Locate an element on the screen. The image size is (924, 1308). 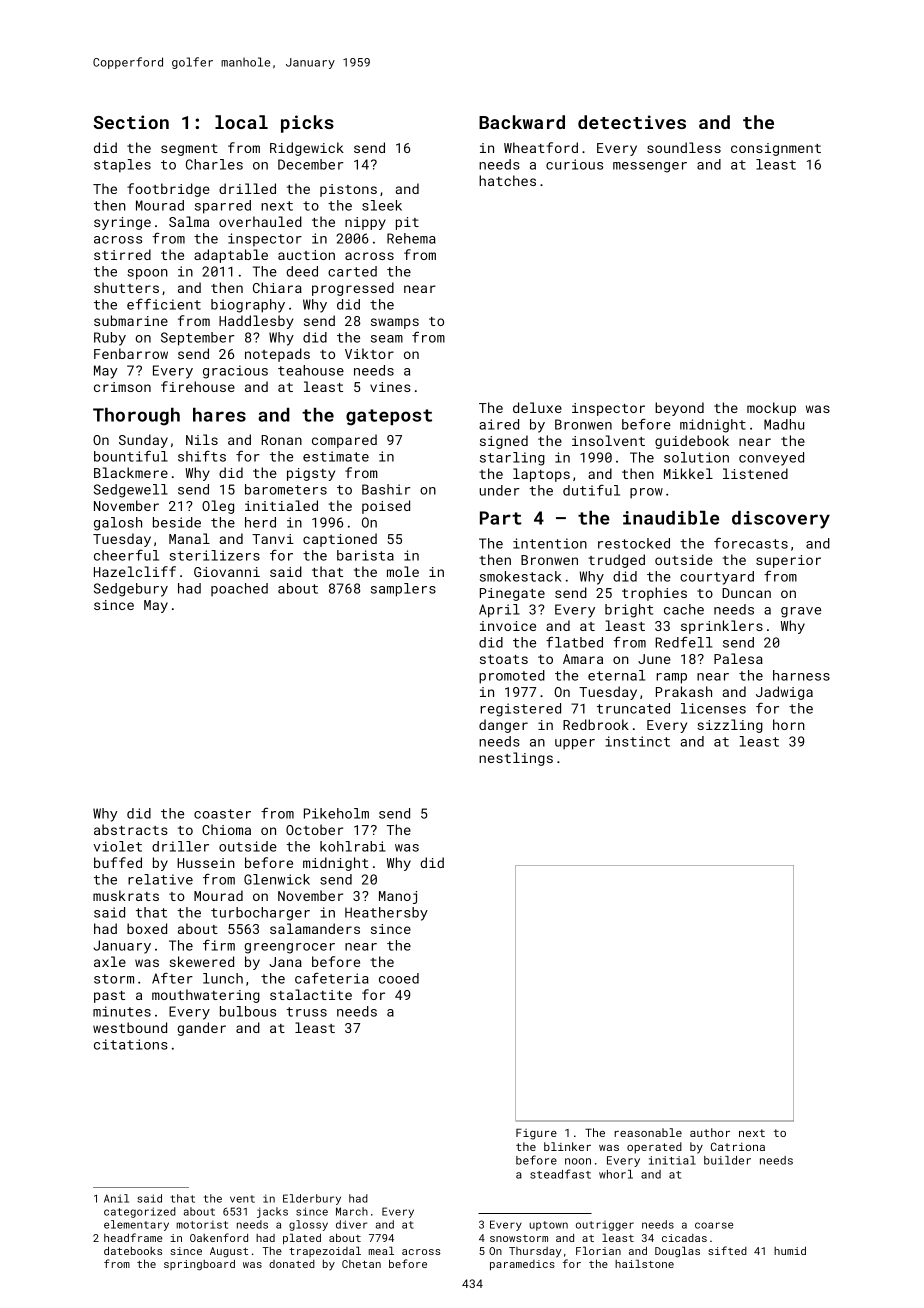
superior is located at coordinates (788, 561).
